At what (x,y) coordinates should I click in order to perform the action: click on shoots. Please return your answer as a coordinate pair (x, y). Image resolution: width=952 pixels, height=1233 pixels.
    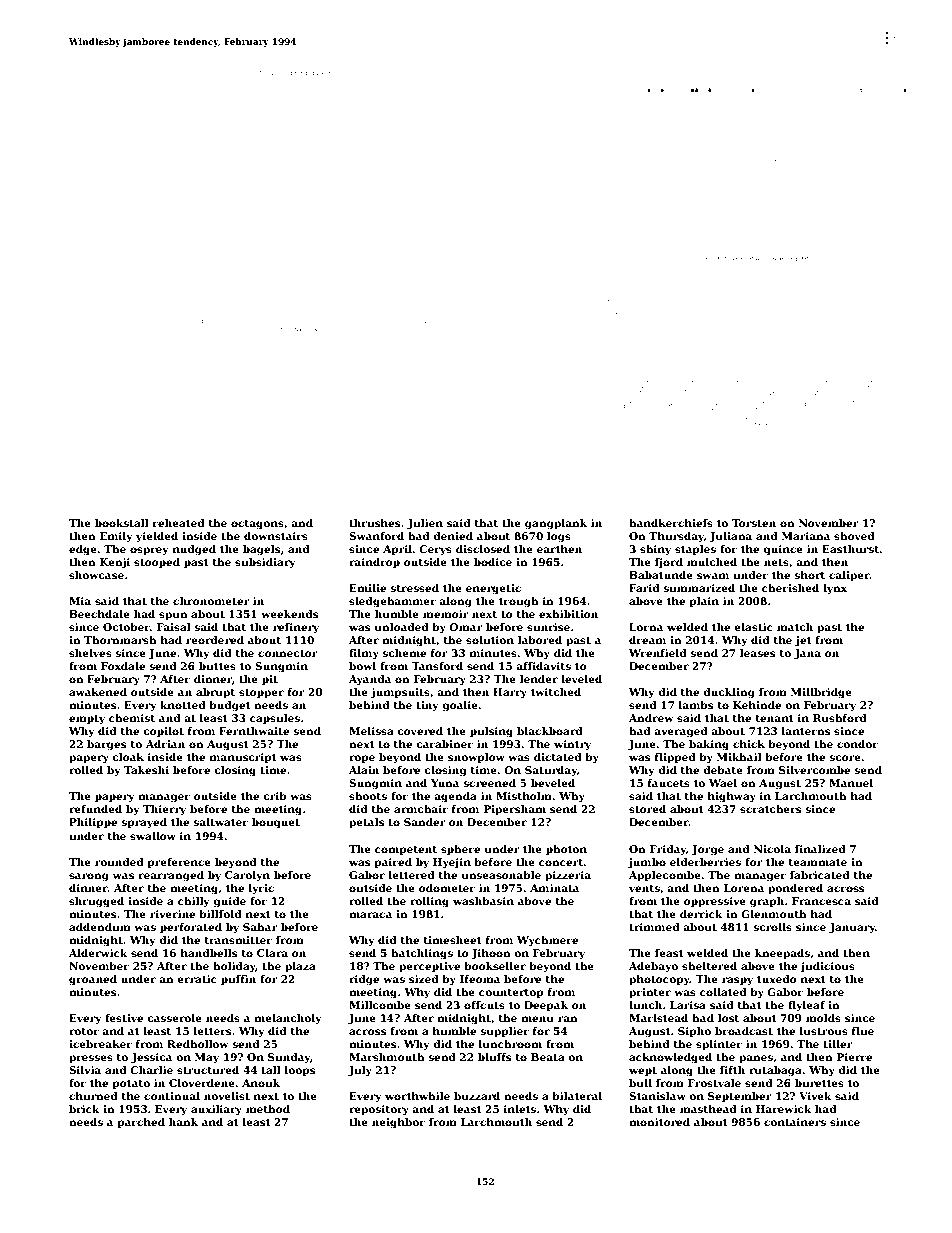
    Looking at the image, I should click on (368, 796).
